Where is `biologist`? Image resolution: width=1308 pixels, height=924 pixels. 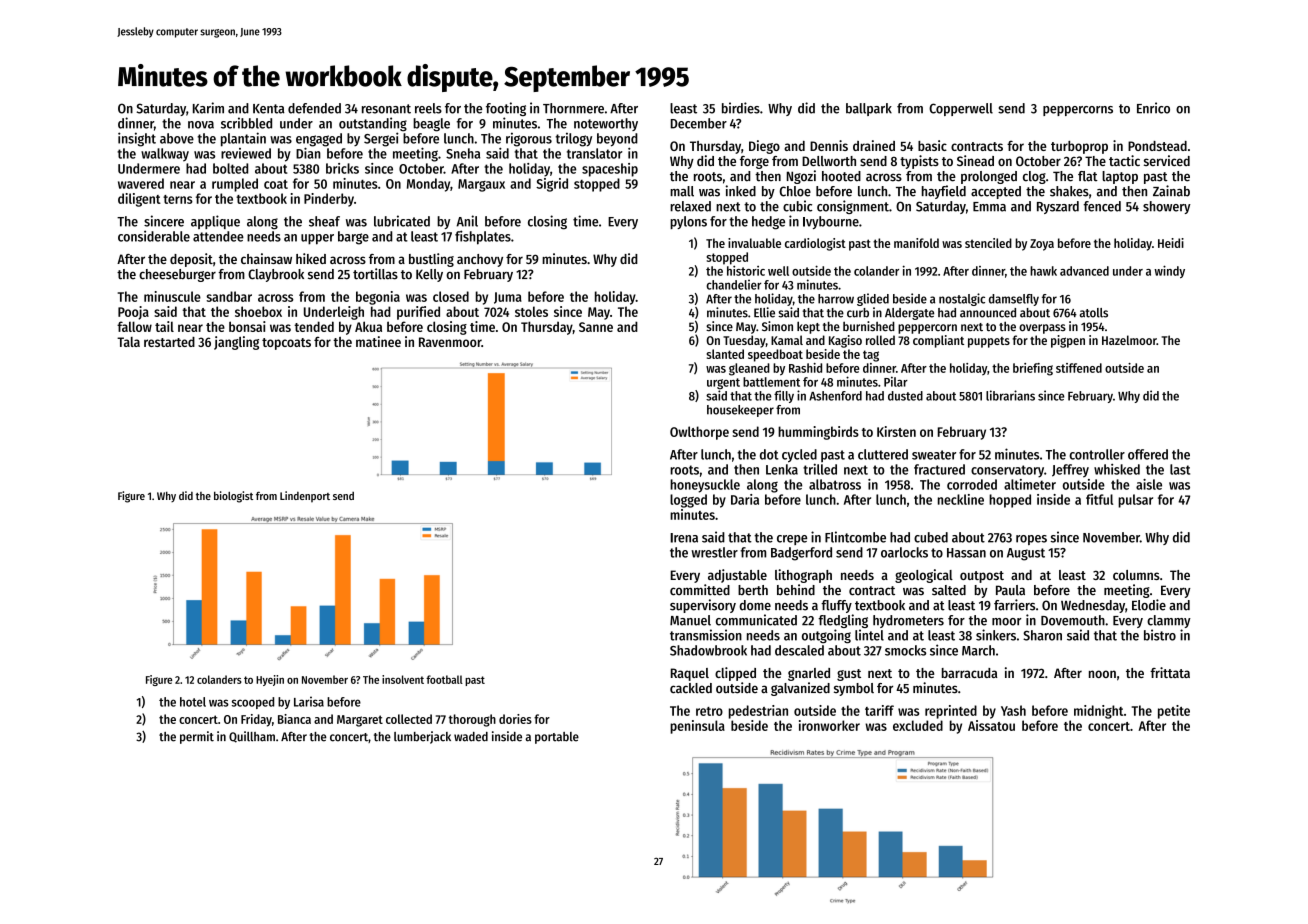 biologist is located at coordinates (233, 497).
